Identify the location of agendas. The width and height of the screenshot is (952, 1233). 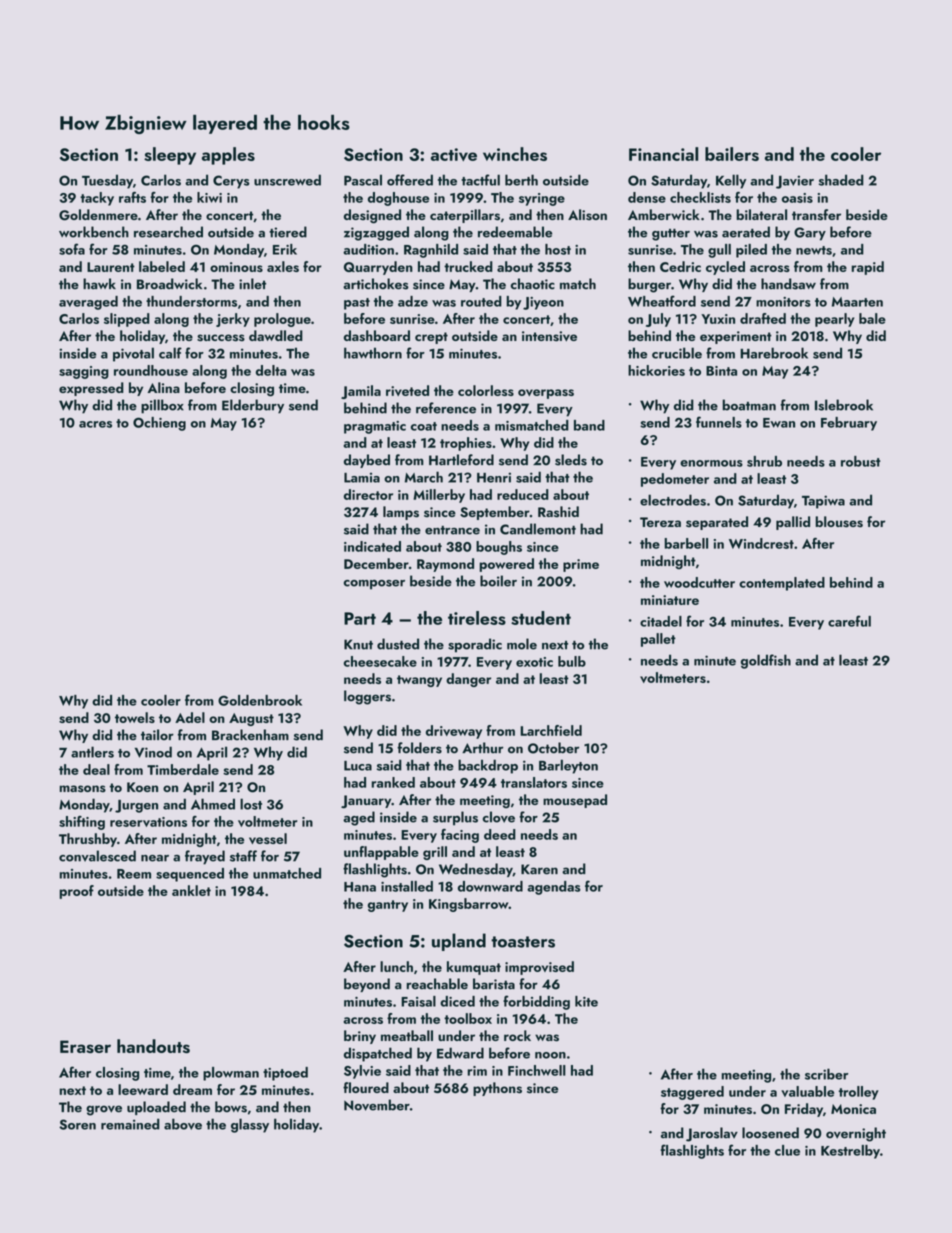
(554, 888).
